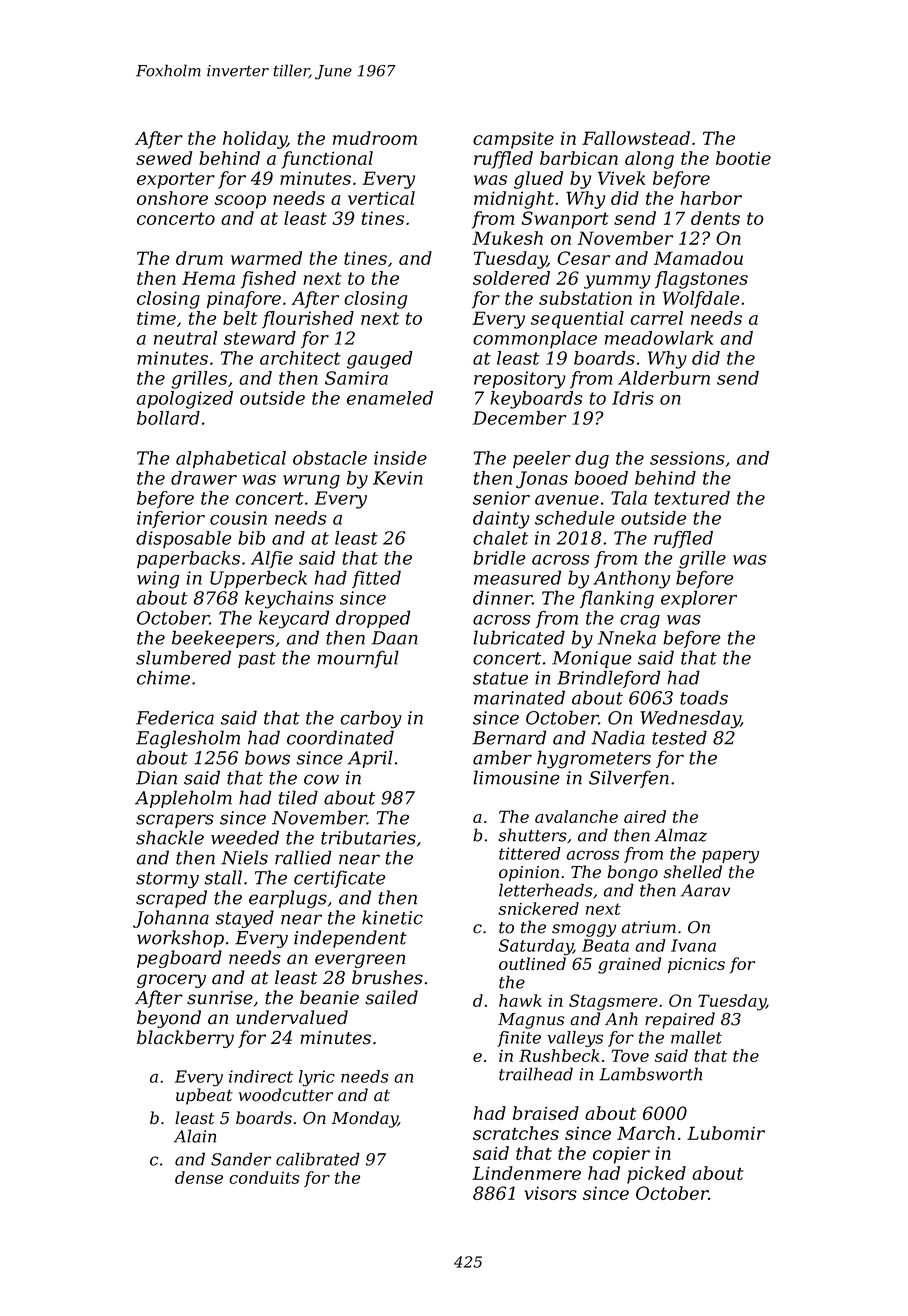 Image resolution: width=908 pixels, height=1316 pixels. What do you see at coordinates (692, 498) in the image?
I see `textured` at bounding box center [692, 498].
